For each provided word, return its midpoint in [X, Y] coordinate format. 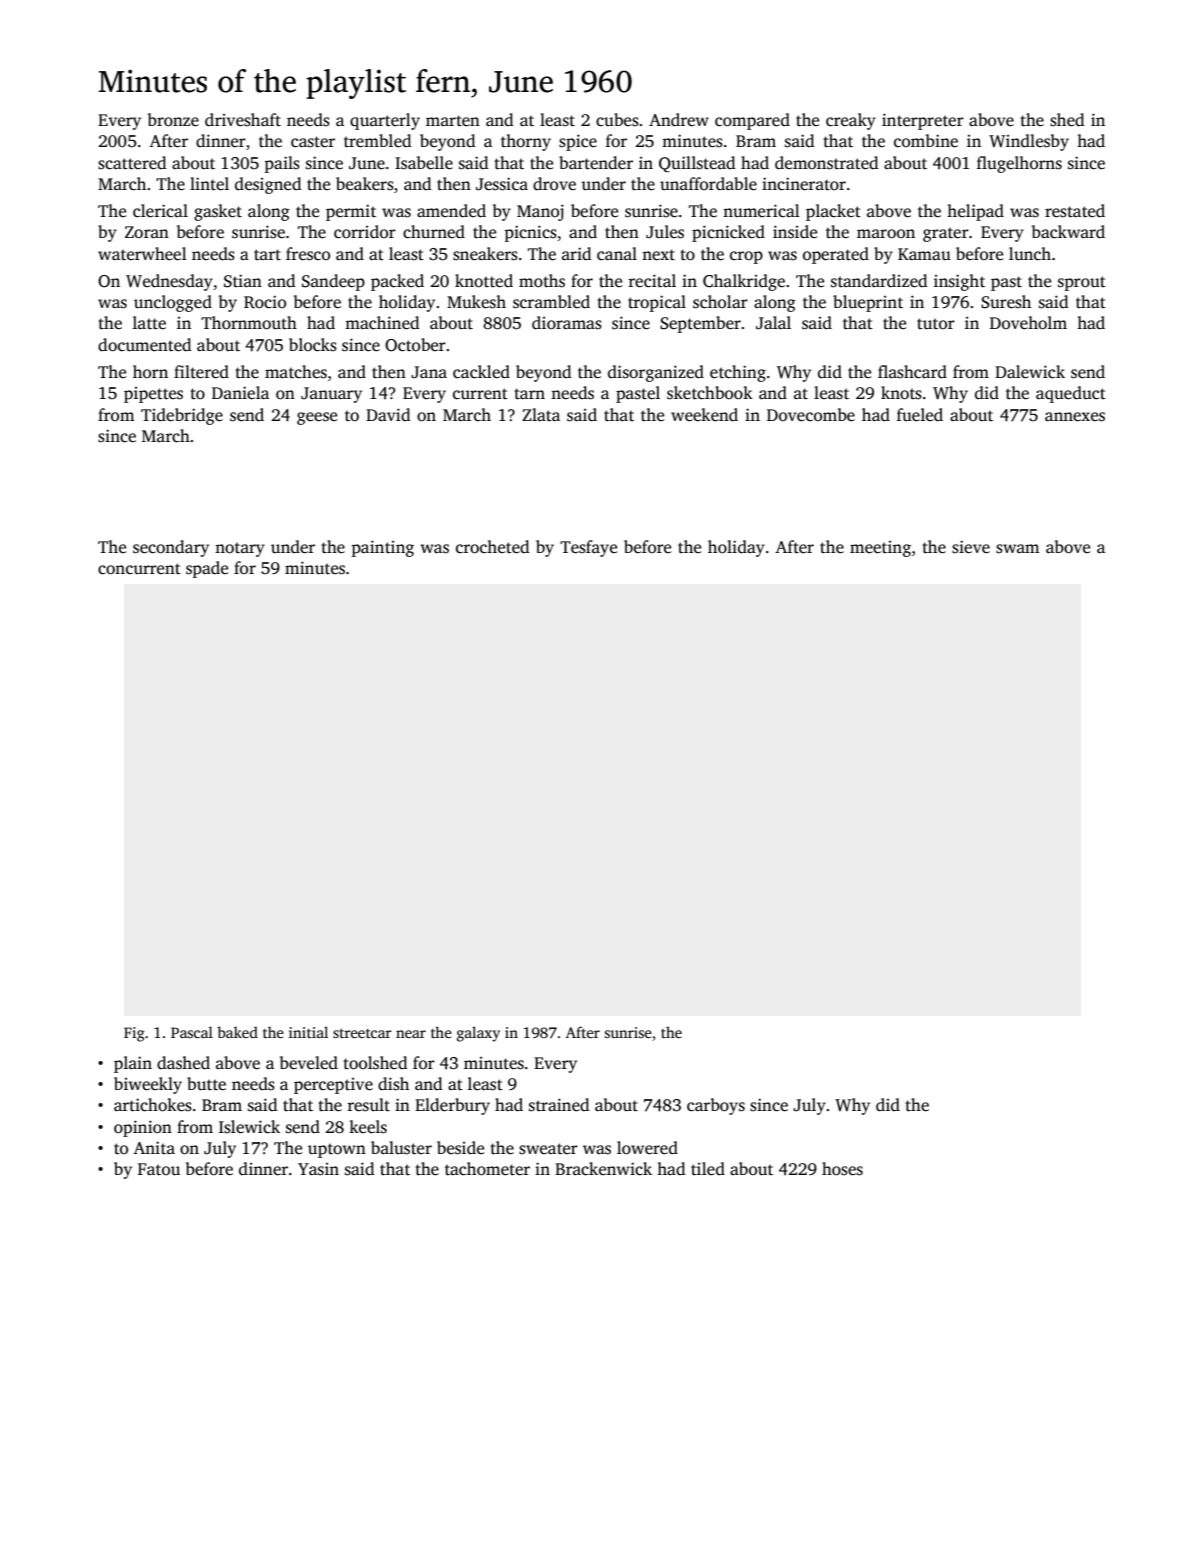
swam [1017, 549]
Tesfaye [588, 548]
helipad [975, 212]
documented [145, 345]
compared [752, 121]
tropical [657, 303]
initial [308, 1032]
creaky [851, 121]
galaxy [478, 1034]
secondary [171, 548]
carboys [716, 1106]
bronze [173, 120]
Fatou [159, 1169]
